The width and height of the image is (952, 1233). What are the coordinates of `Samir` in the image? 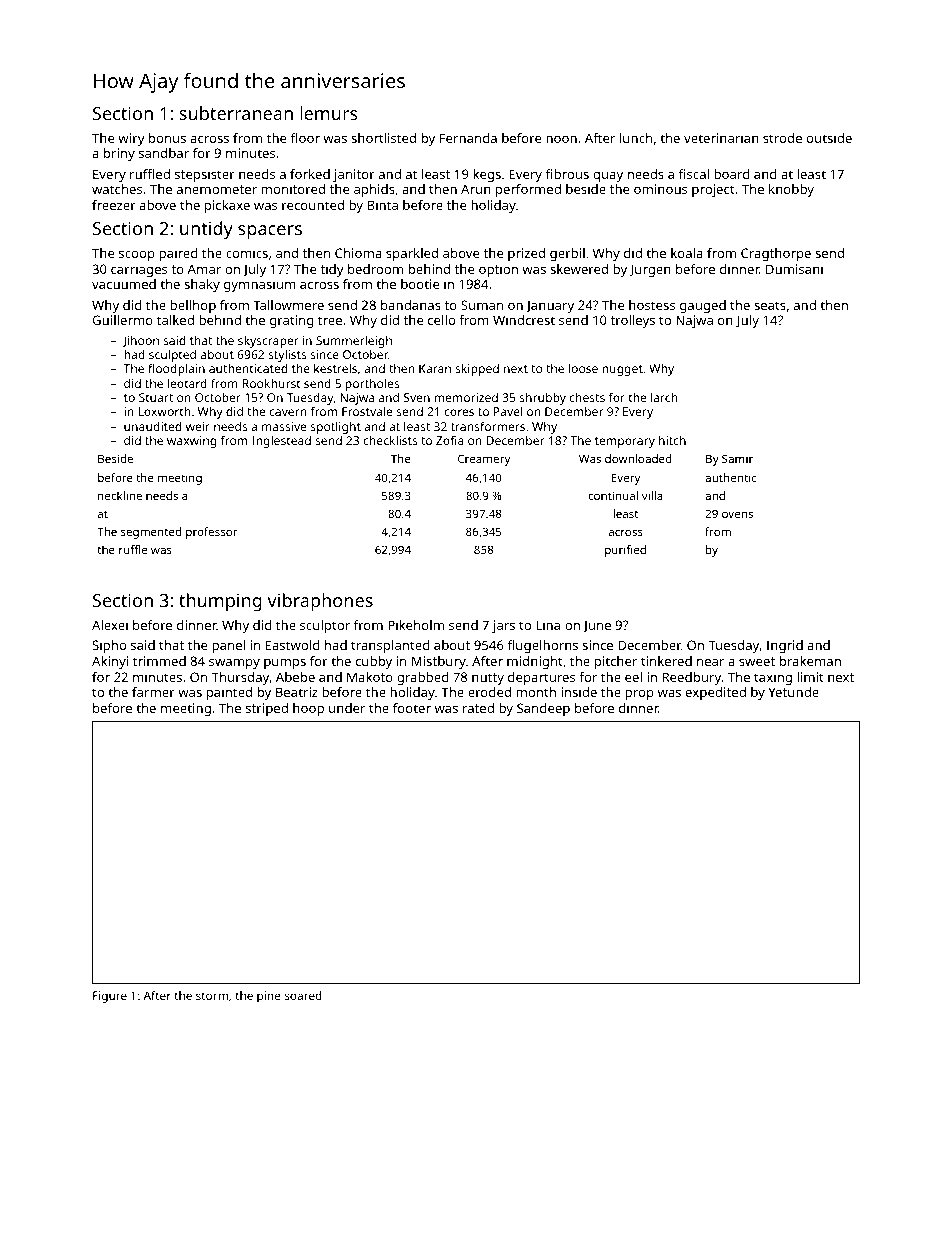 It's located at (737, 458).
